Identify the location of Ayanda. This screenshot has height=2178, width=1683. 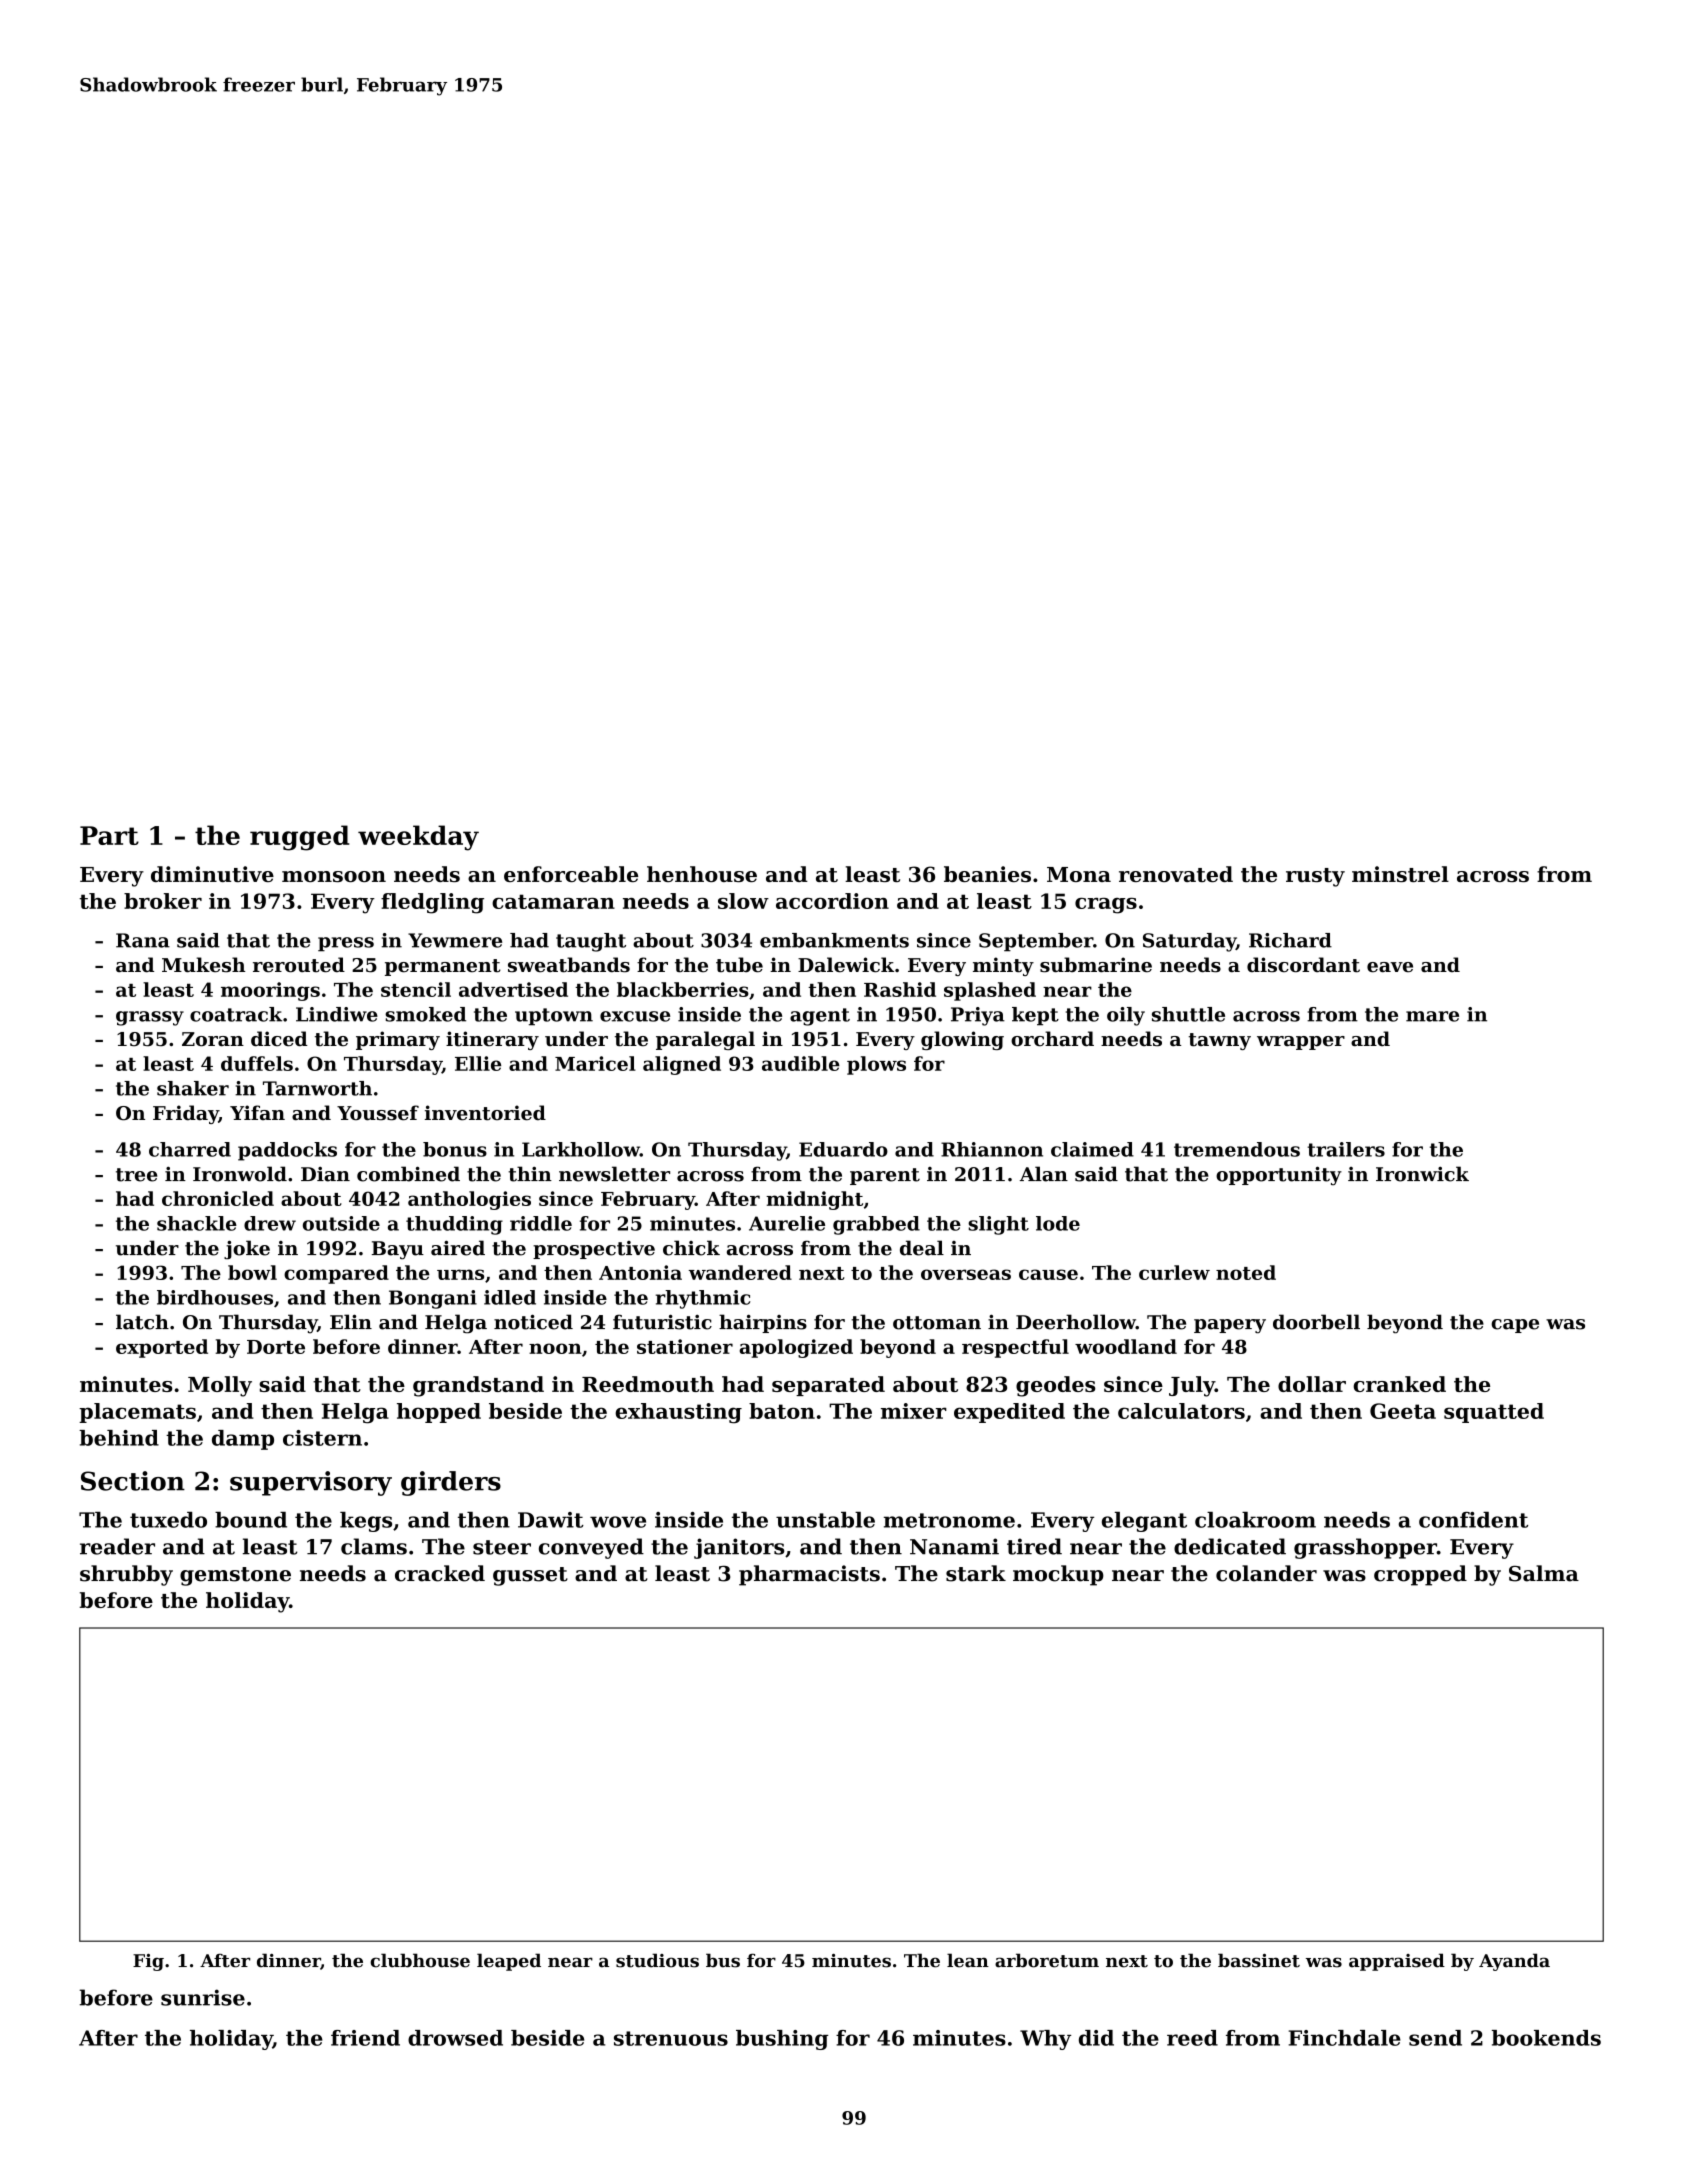
(1514, 1962).
